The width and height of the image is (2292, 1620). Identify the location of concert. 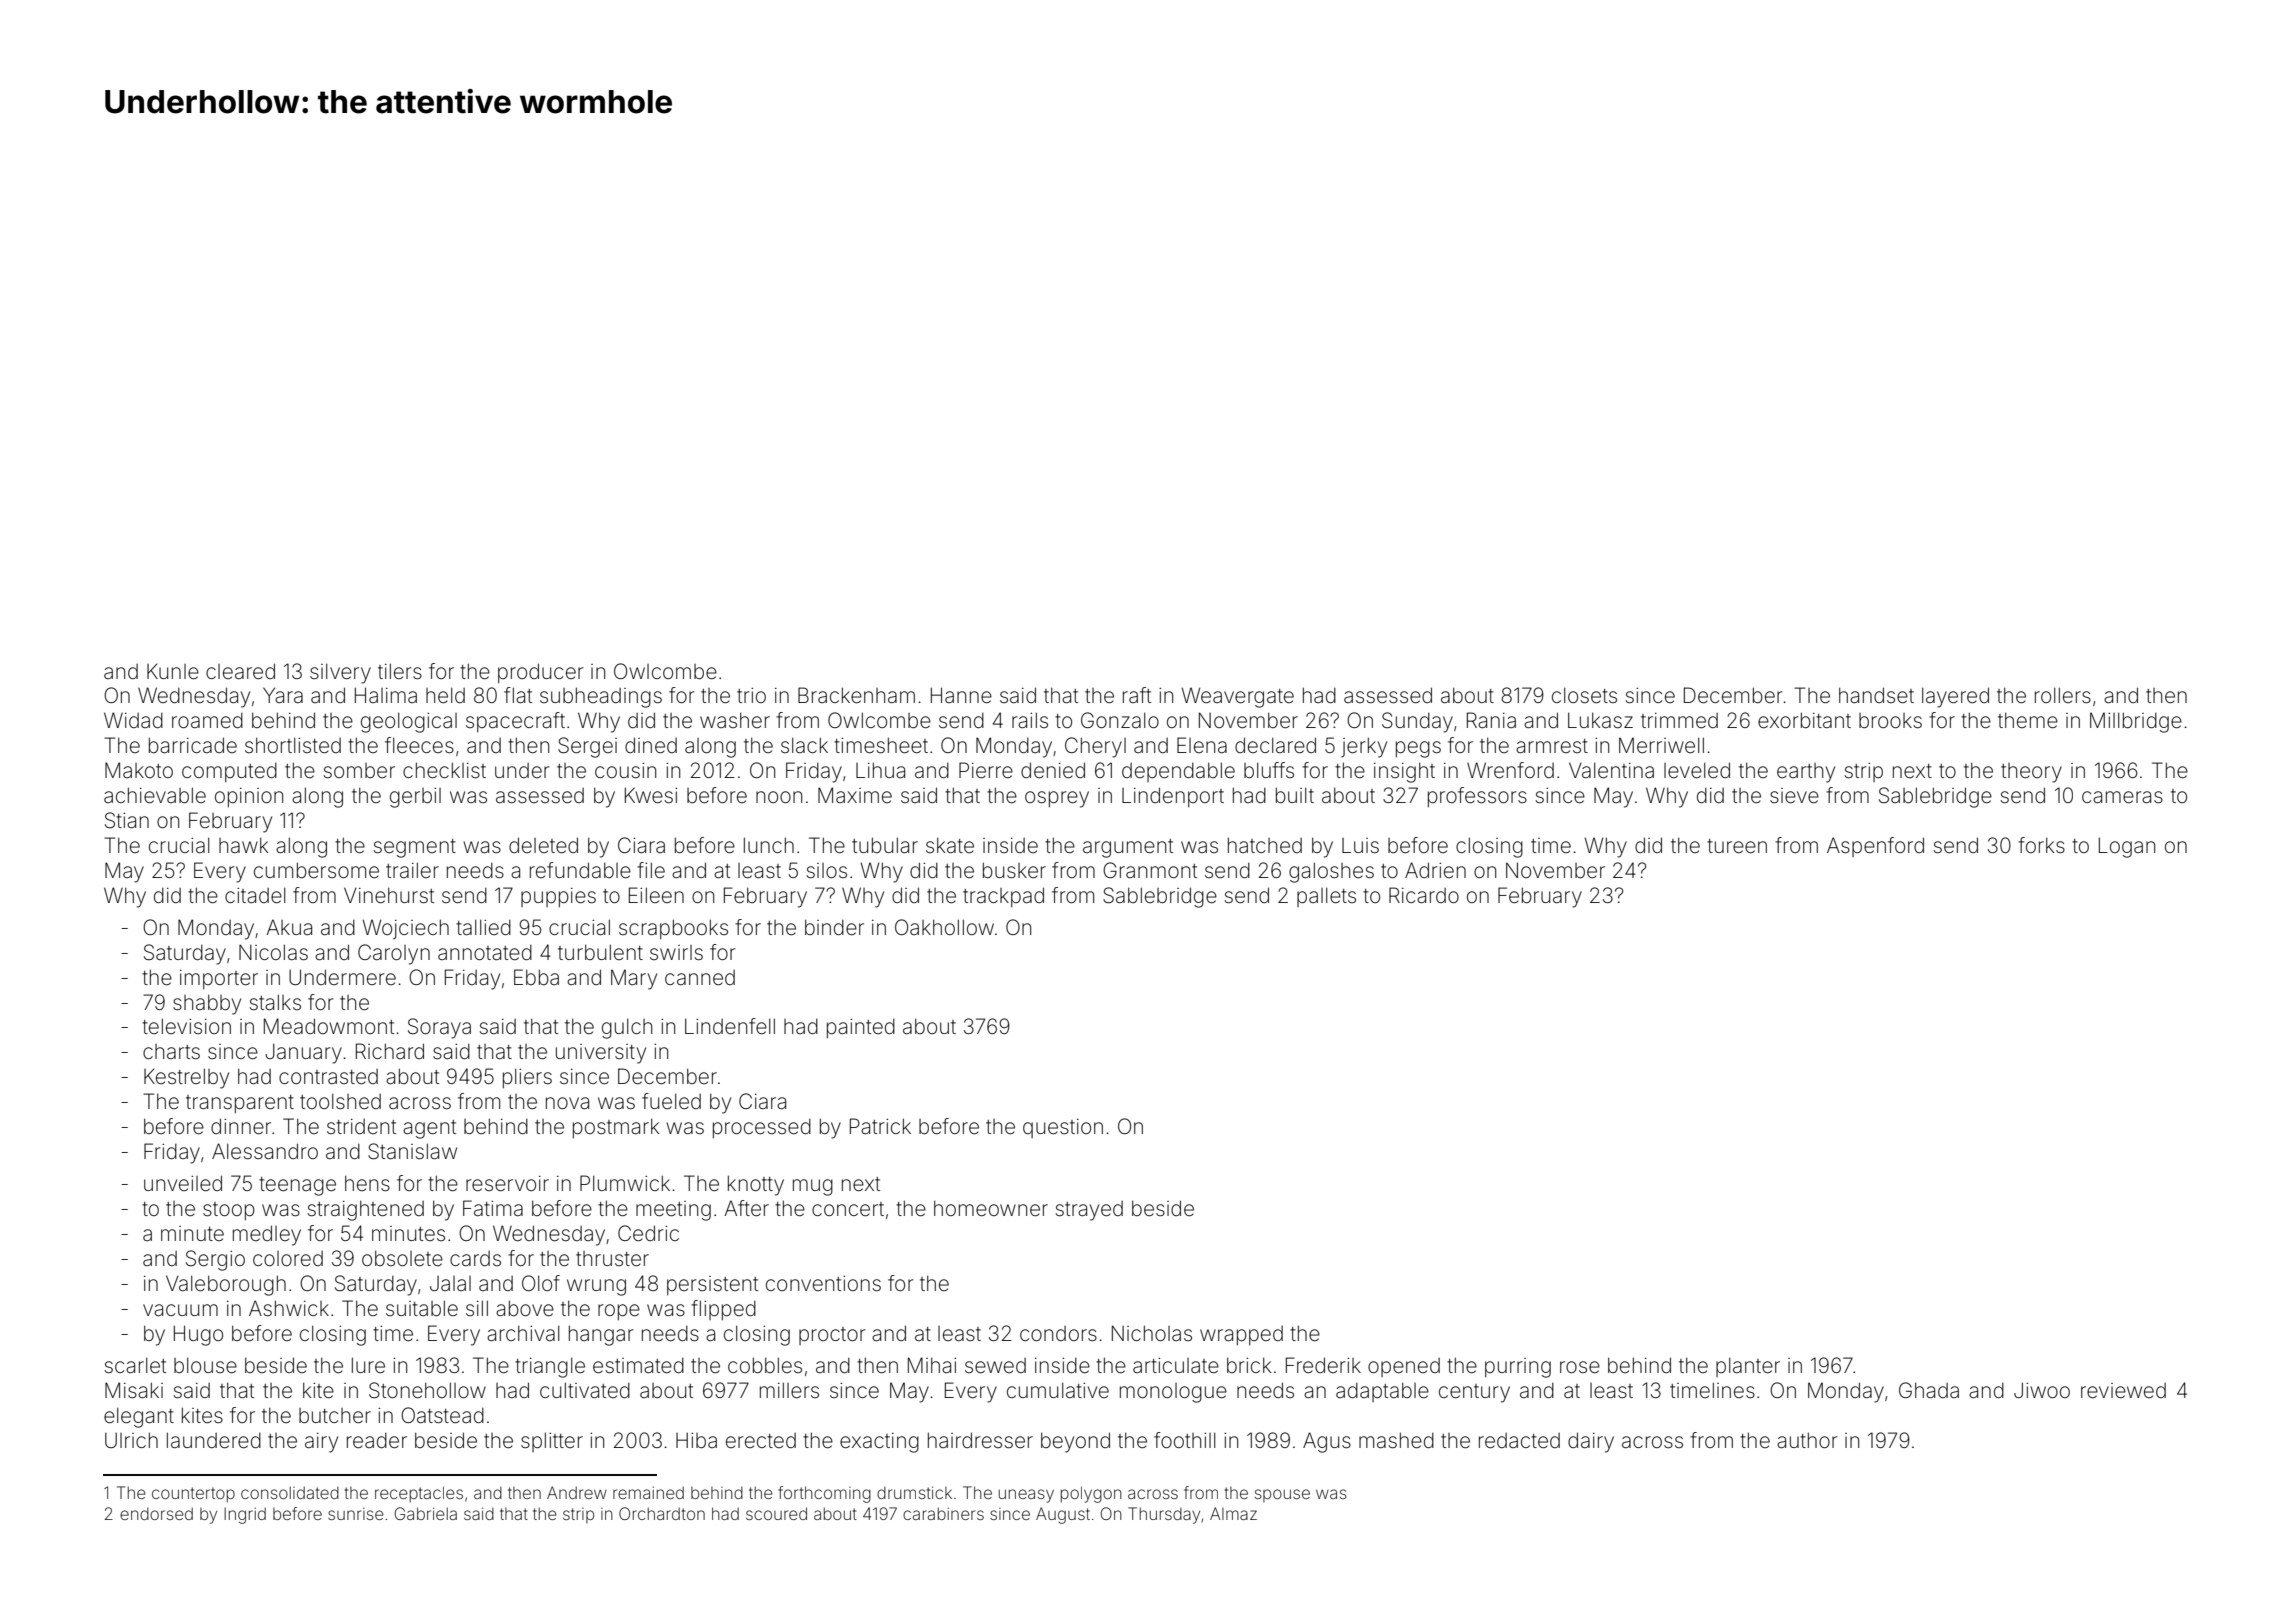
(848, 1209).
